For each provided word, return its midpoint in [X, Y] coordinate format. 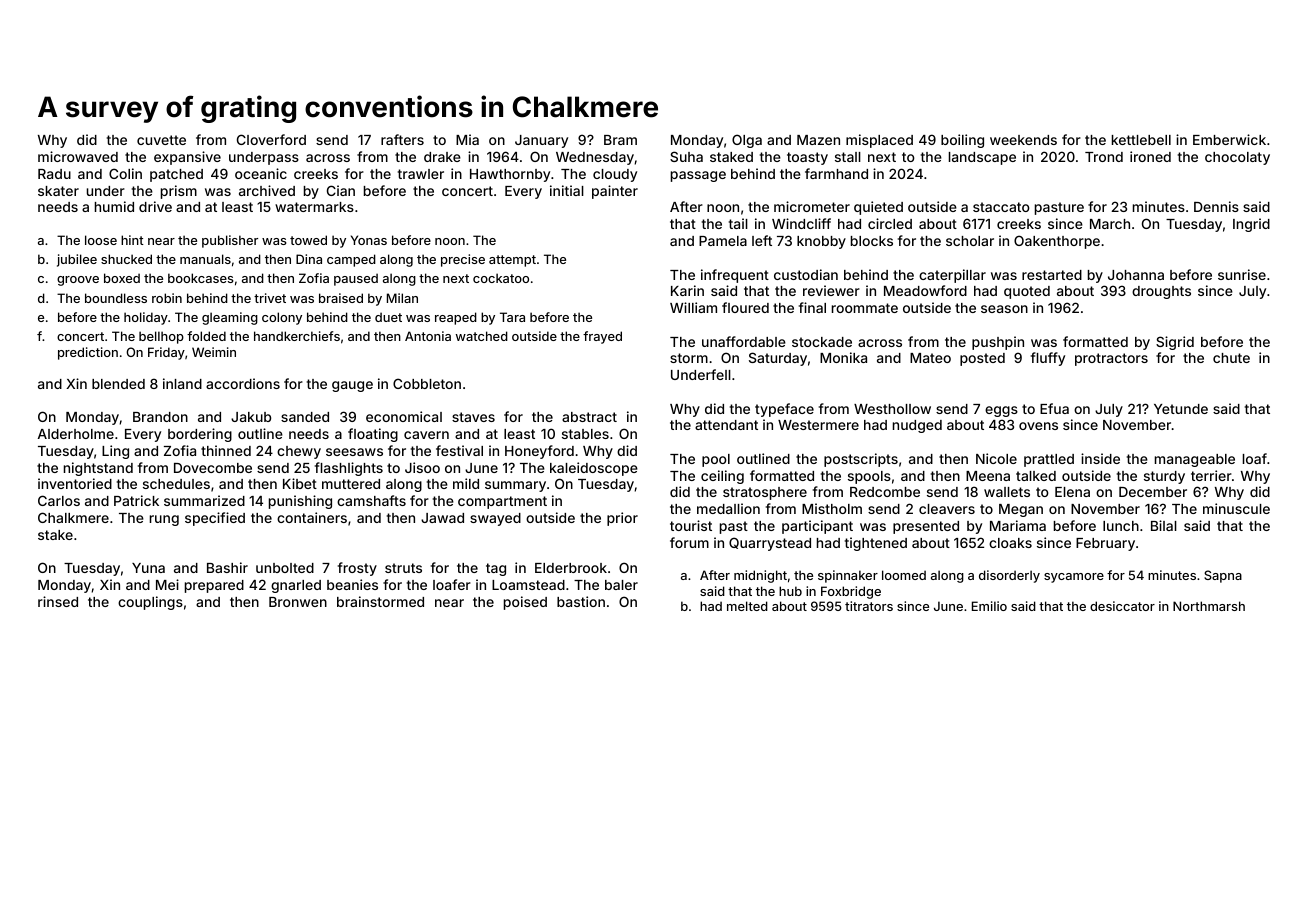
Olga [747, 141]
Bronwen [298, 602]
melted [747, 606]
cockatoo [501, 278]
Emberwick [1229, 139]
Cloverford [271, 139]
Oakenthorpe [1057, 242]
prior [622, 519]
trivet [270, 298]
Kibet [300, 483]
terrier [1211, 475]
